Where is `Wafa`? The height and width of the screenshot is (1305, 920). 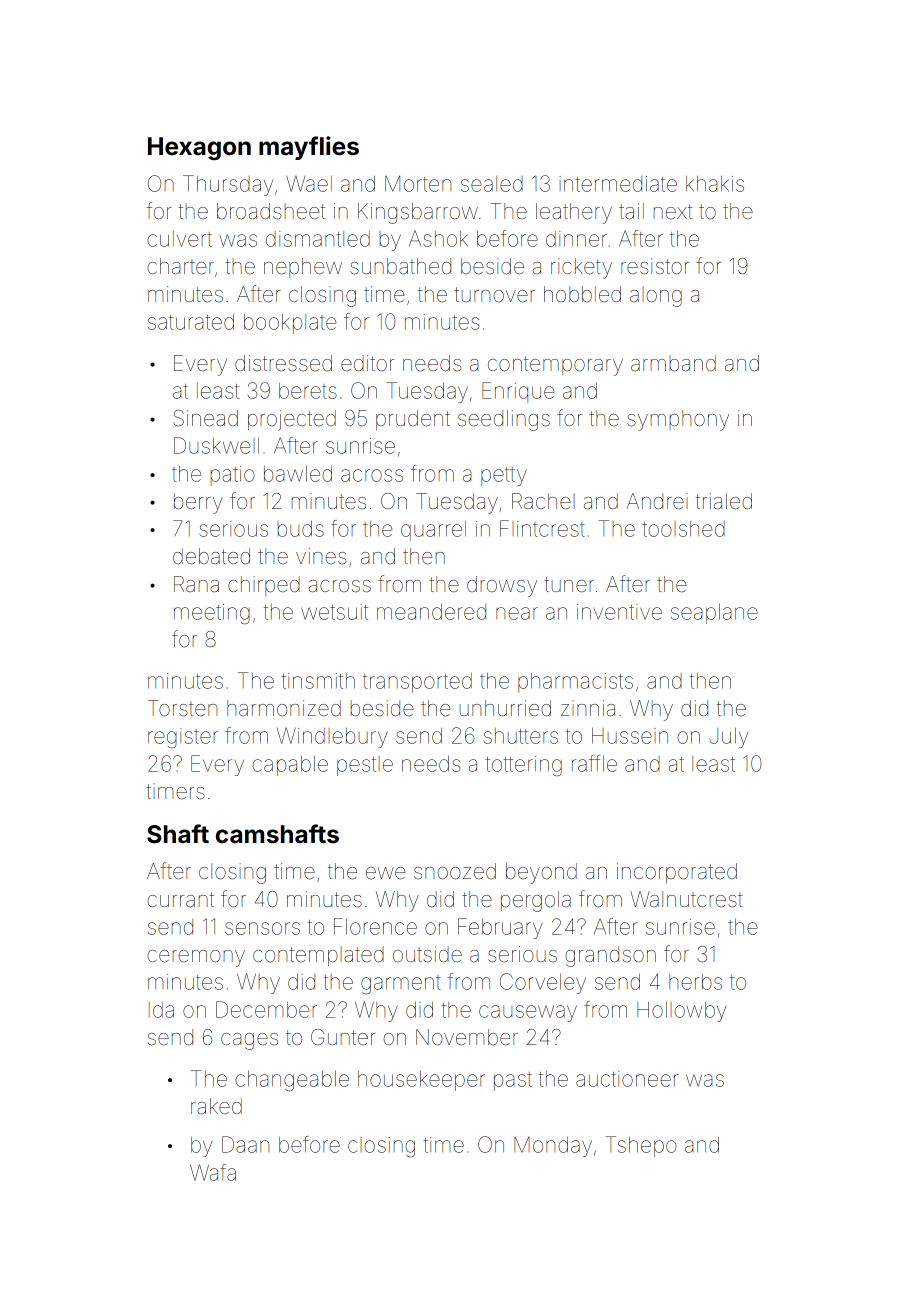 Wafa is located at coordinates (213, 1172).
